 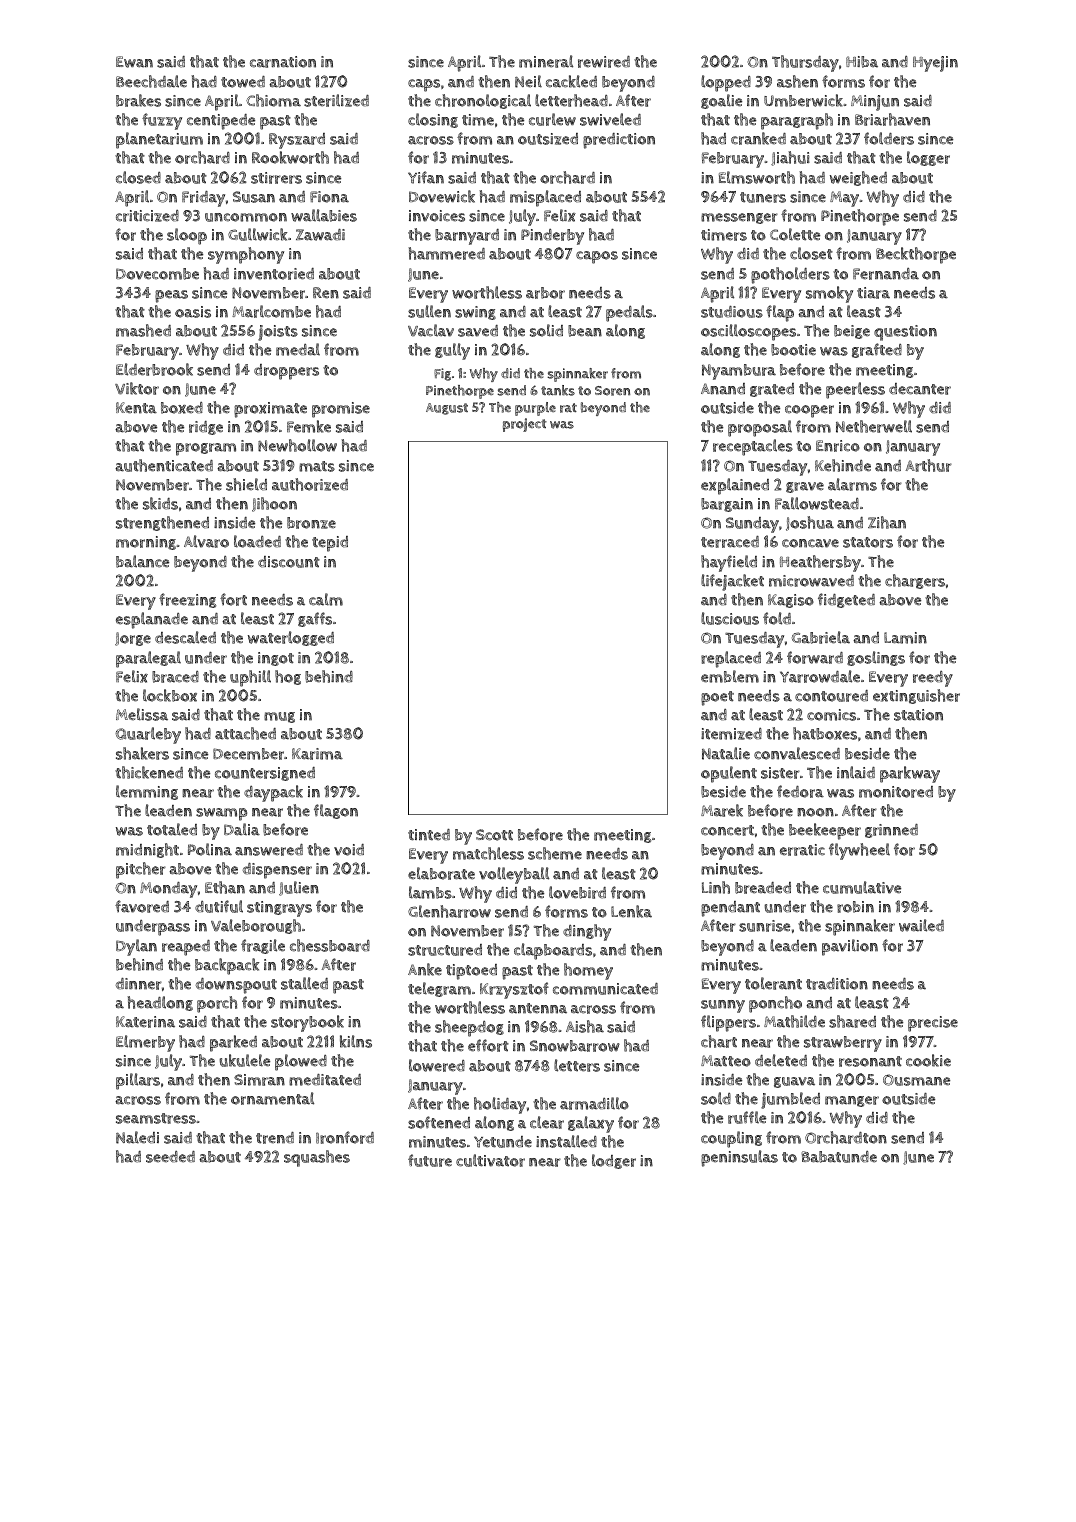 I want to click on Babatunde, so click(x=839, y=1157).
